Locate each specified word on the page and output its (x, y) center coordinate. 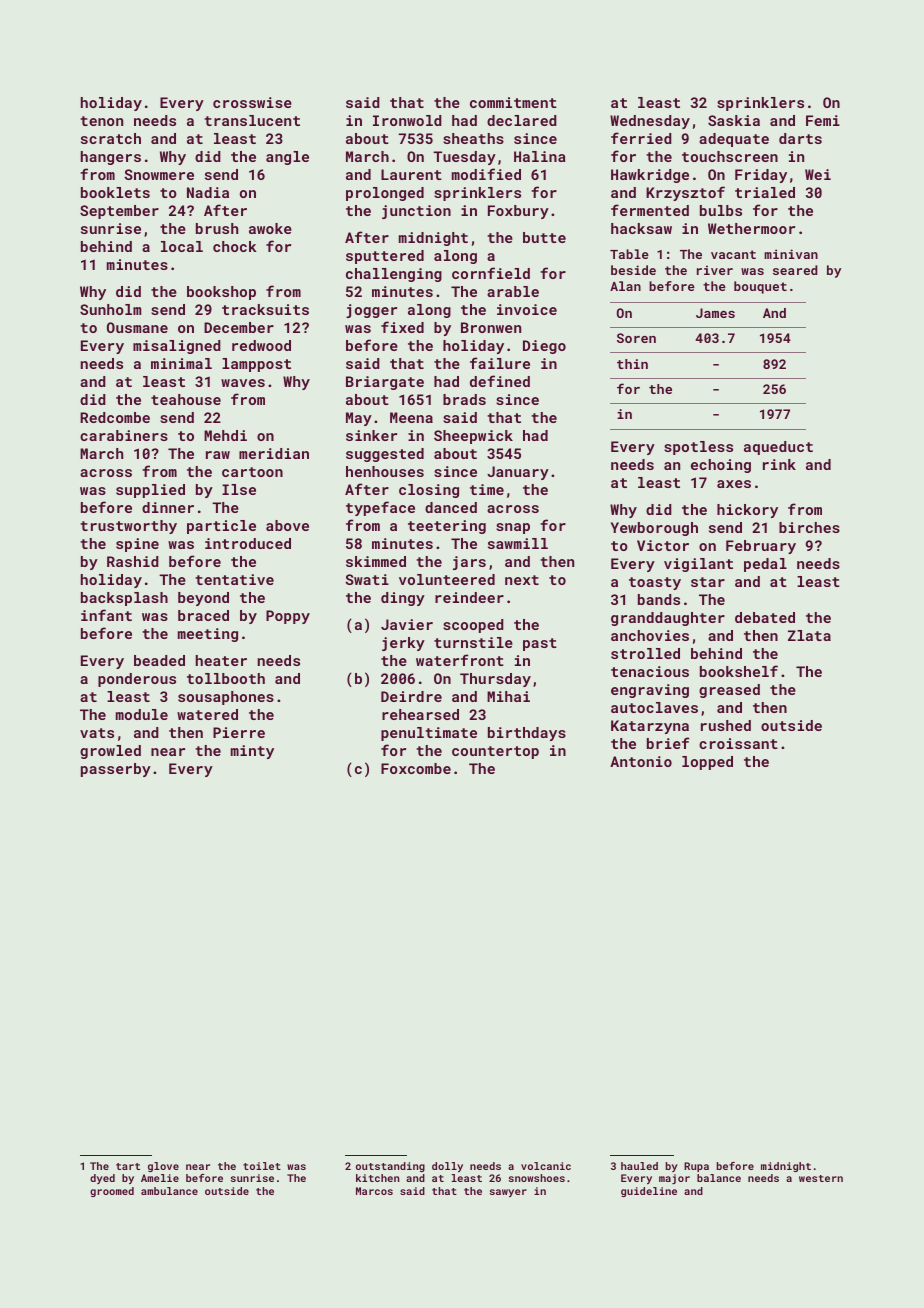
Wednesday (650, 122)
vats (97, 733)
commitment (513, 102)
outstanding (390, 1167)
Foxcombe (416, 768)
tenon (101, 121)
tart (128, 1166)
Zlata (809, 635)
